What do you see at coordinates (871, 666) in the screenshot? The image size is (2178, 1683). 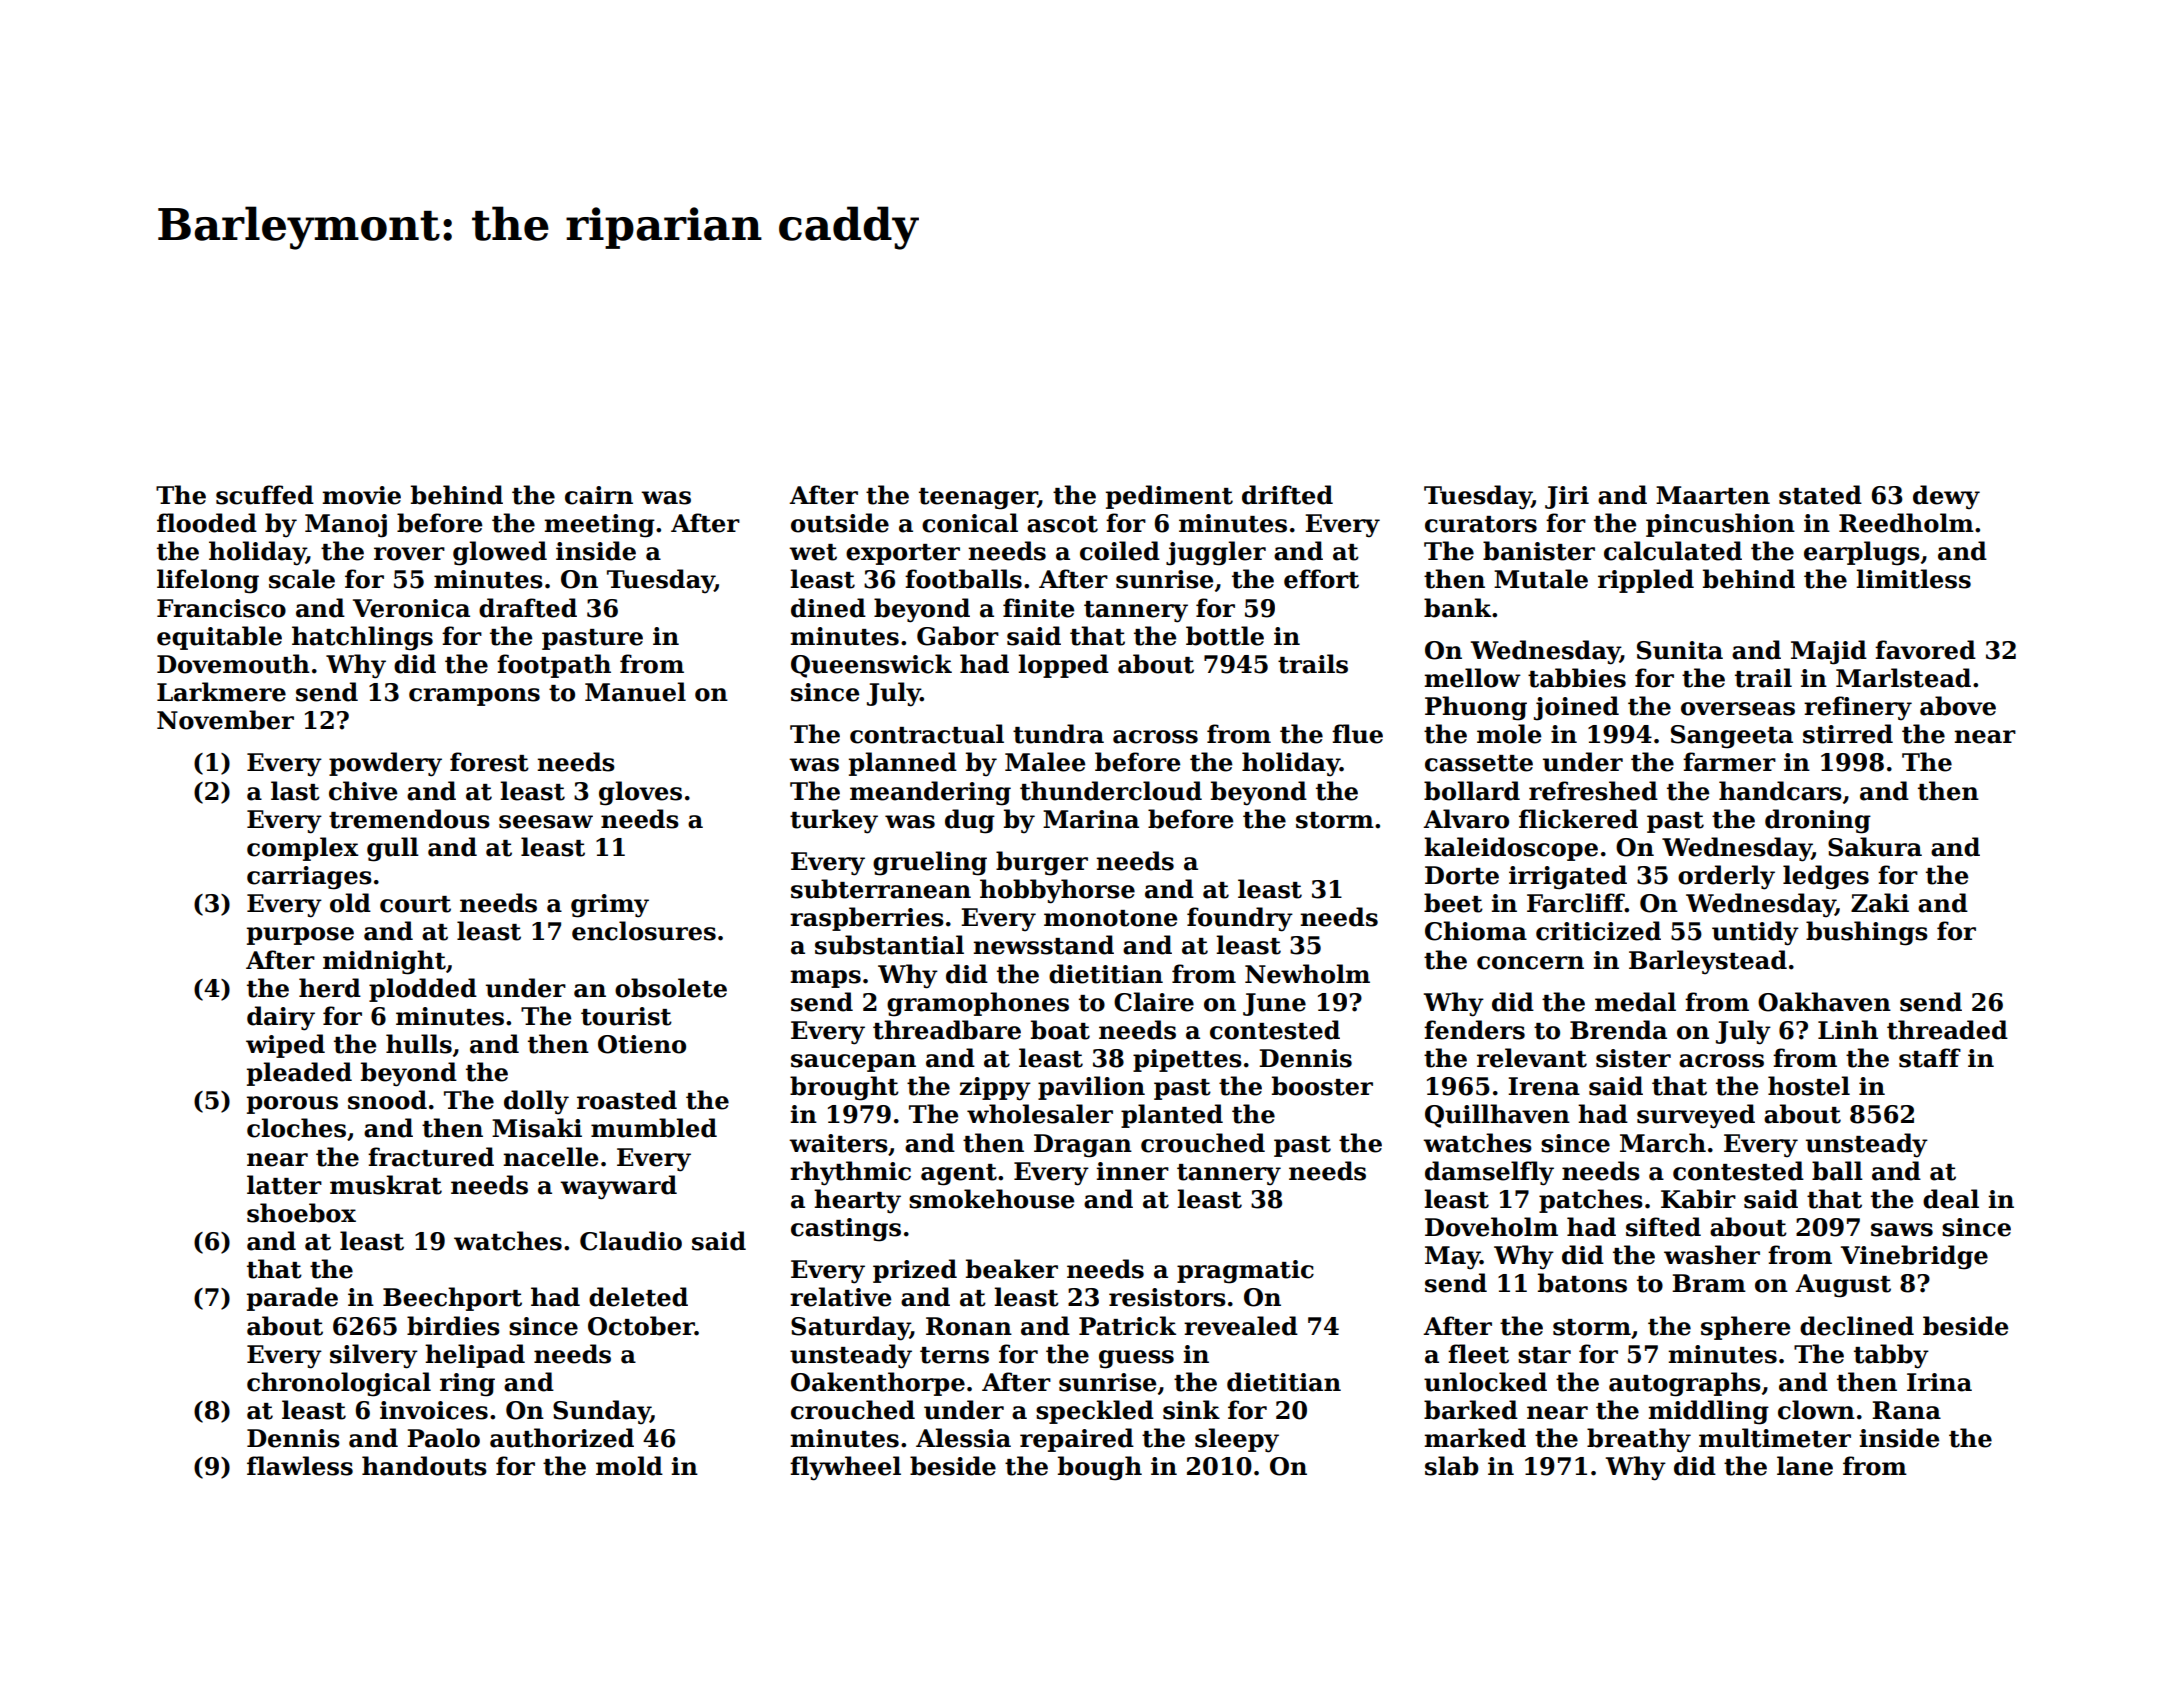 I see `Queenswick` at bounding box center [871, 666].
